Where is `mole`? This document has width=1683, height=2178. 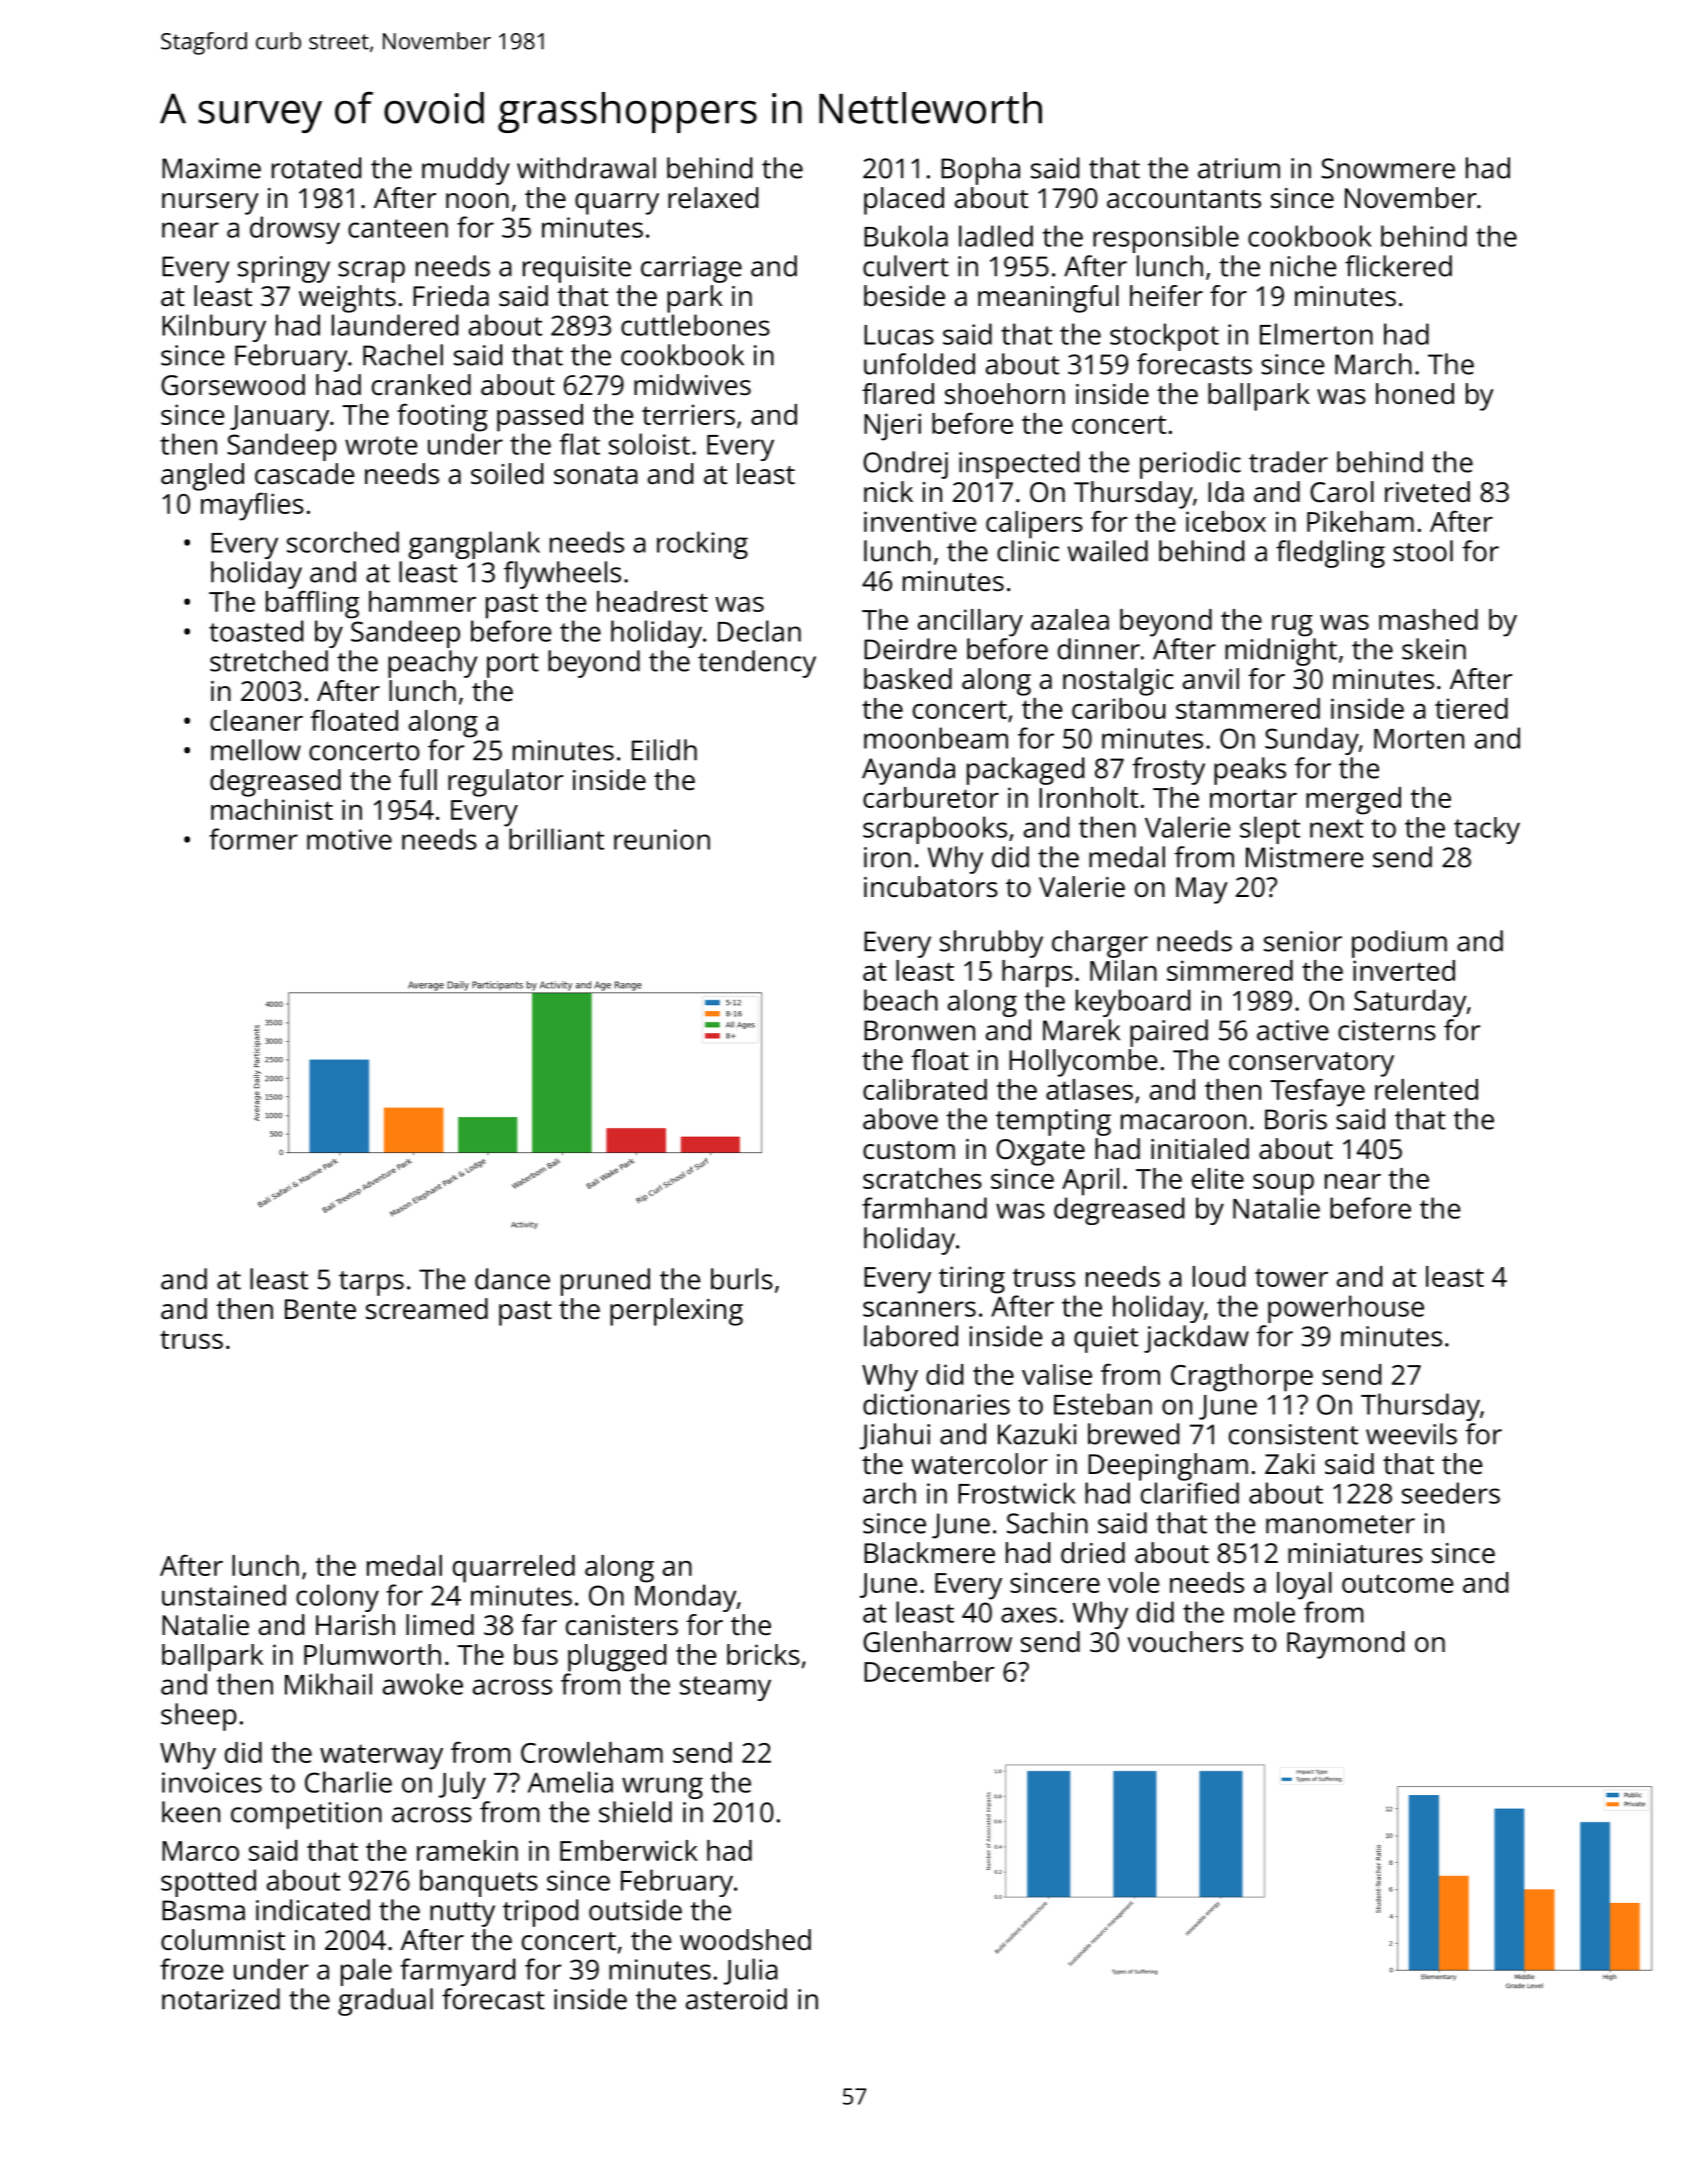
mole is located at coordinates (1264, 1612).
